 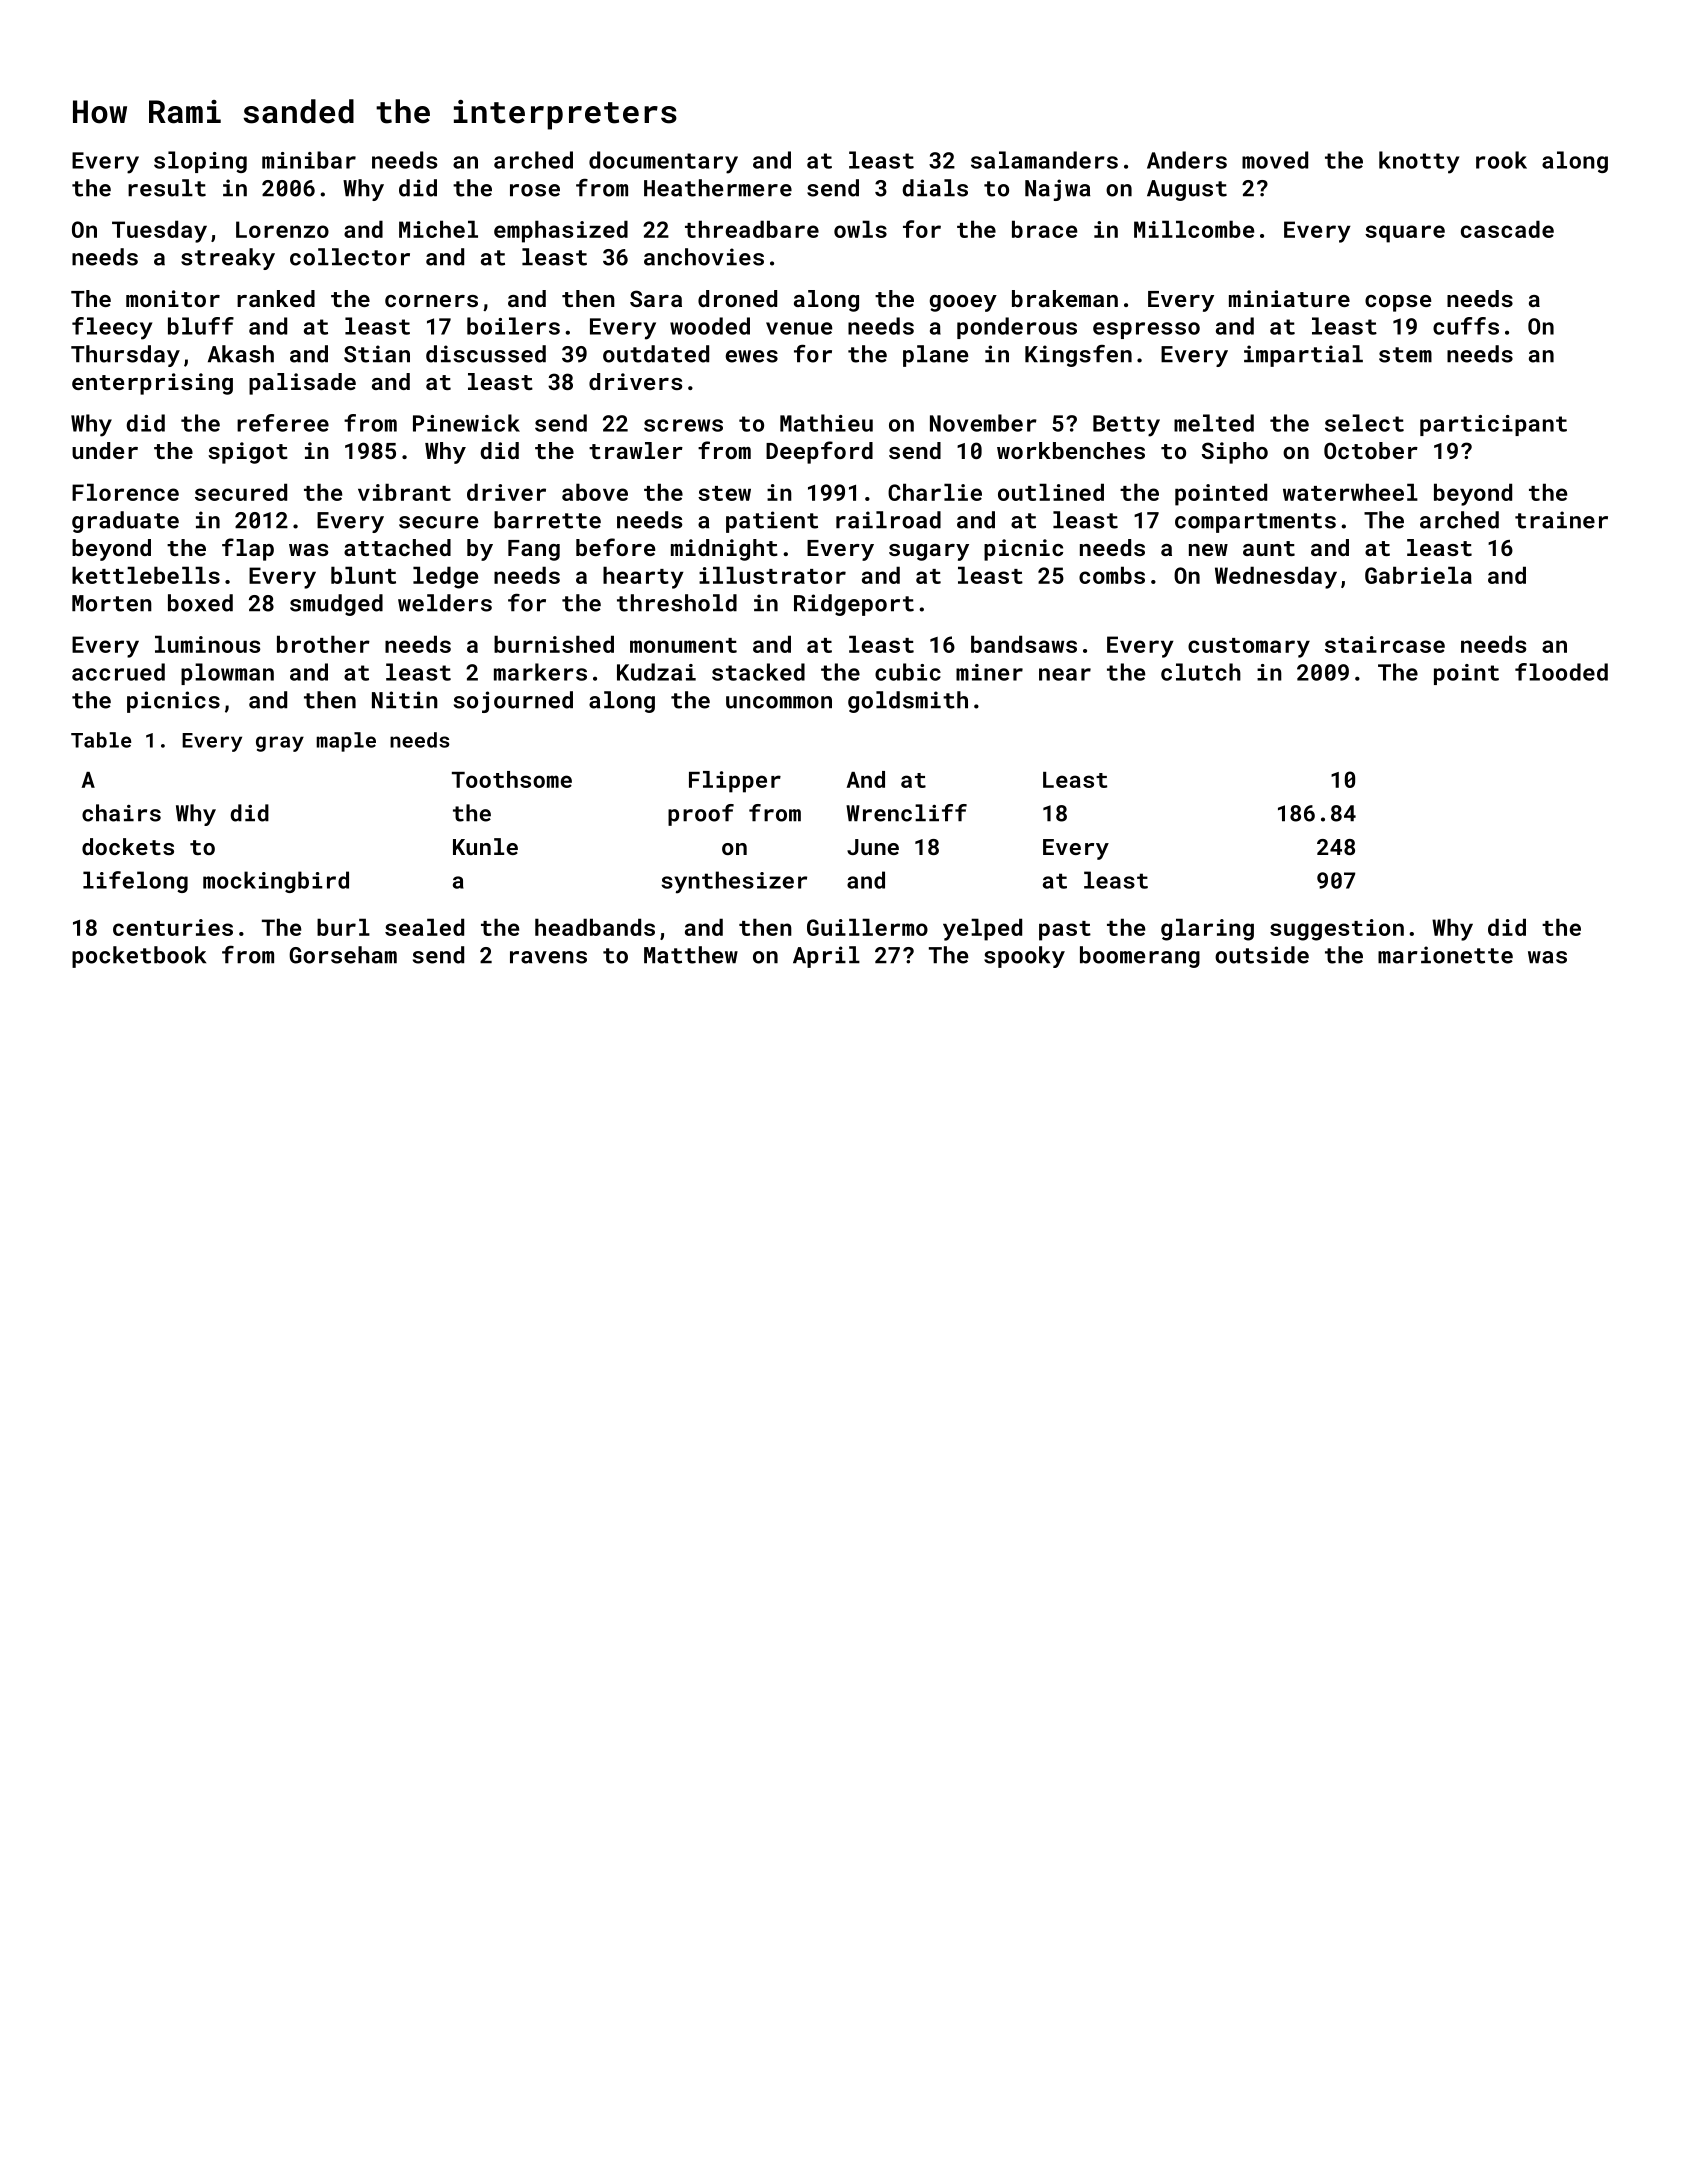 What do you see at coordinates (1493, 425) in the document?
I see `participant` at bounding box center [1493, 425].
